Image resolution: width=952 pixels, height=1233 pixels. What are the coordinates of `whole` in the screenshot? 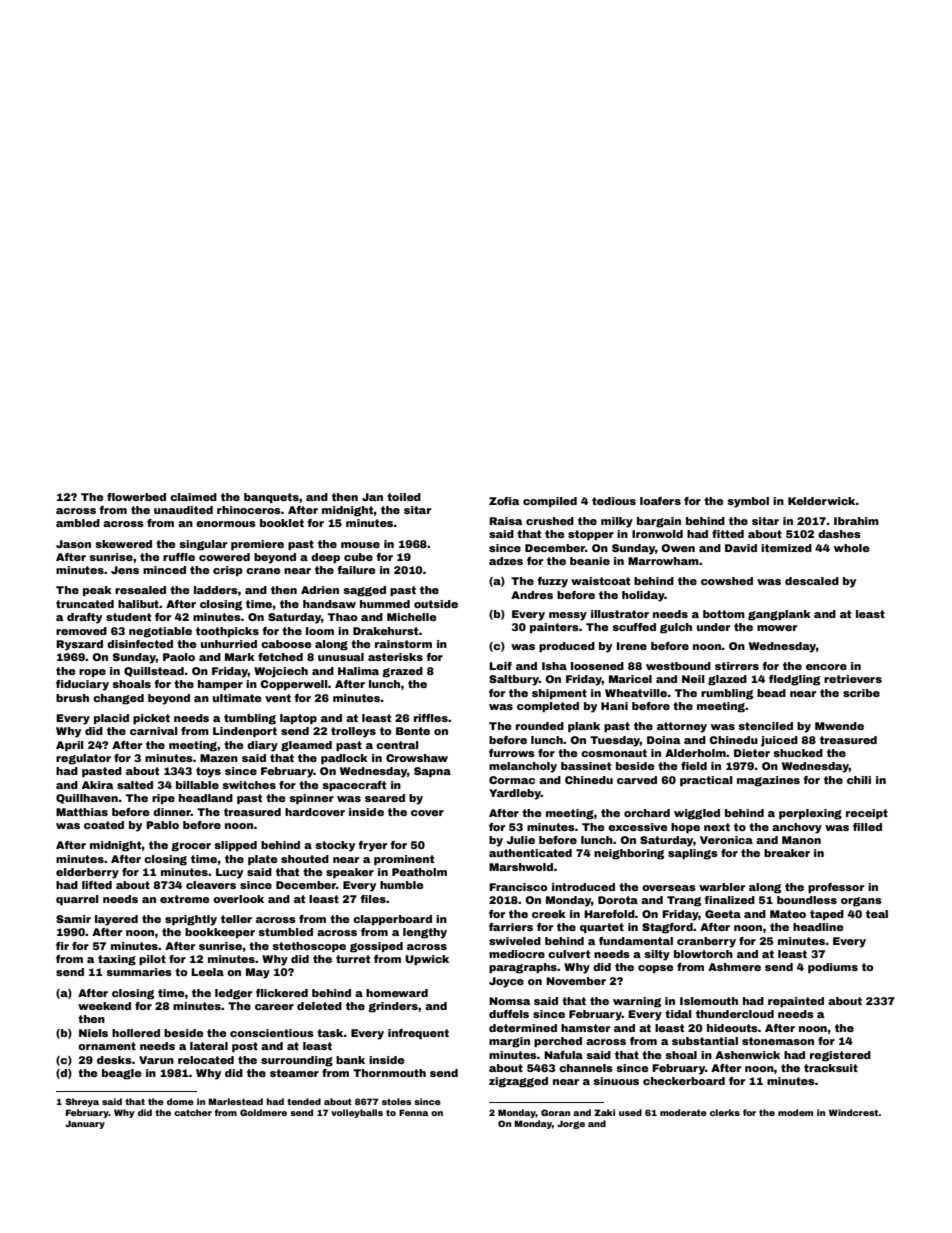 It's located at (852, 548).
